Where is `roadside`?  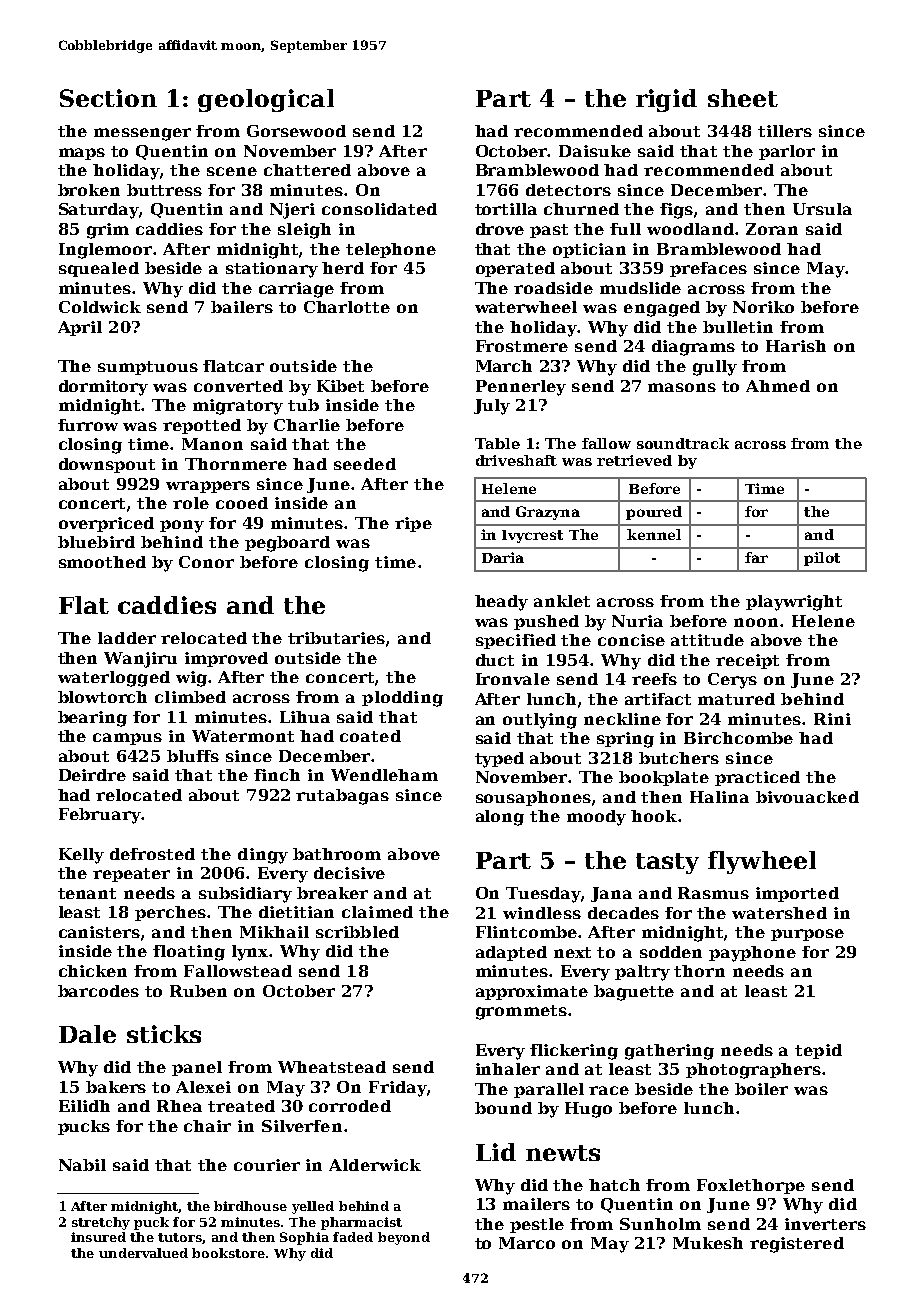 roadside is located at coordinates (553, 288).
